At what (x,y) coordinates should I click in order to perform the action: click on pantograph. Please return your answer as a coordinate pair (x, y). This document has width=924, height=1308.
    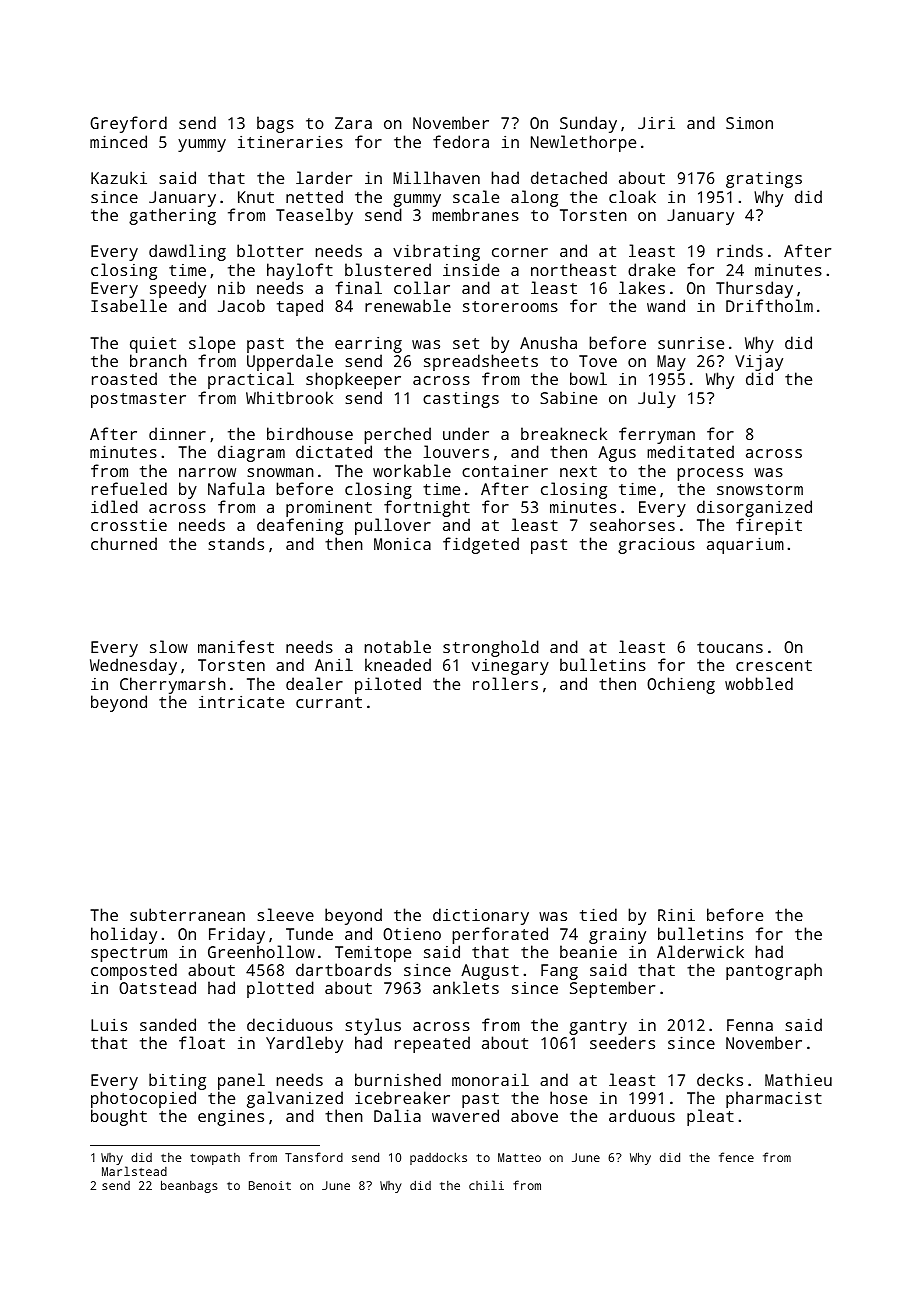
    Looking at the image, I should click on (774, 971).
